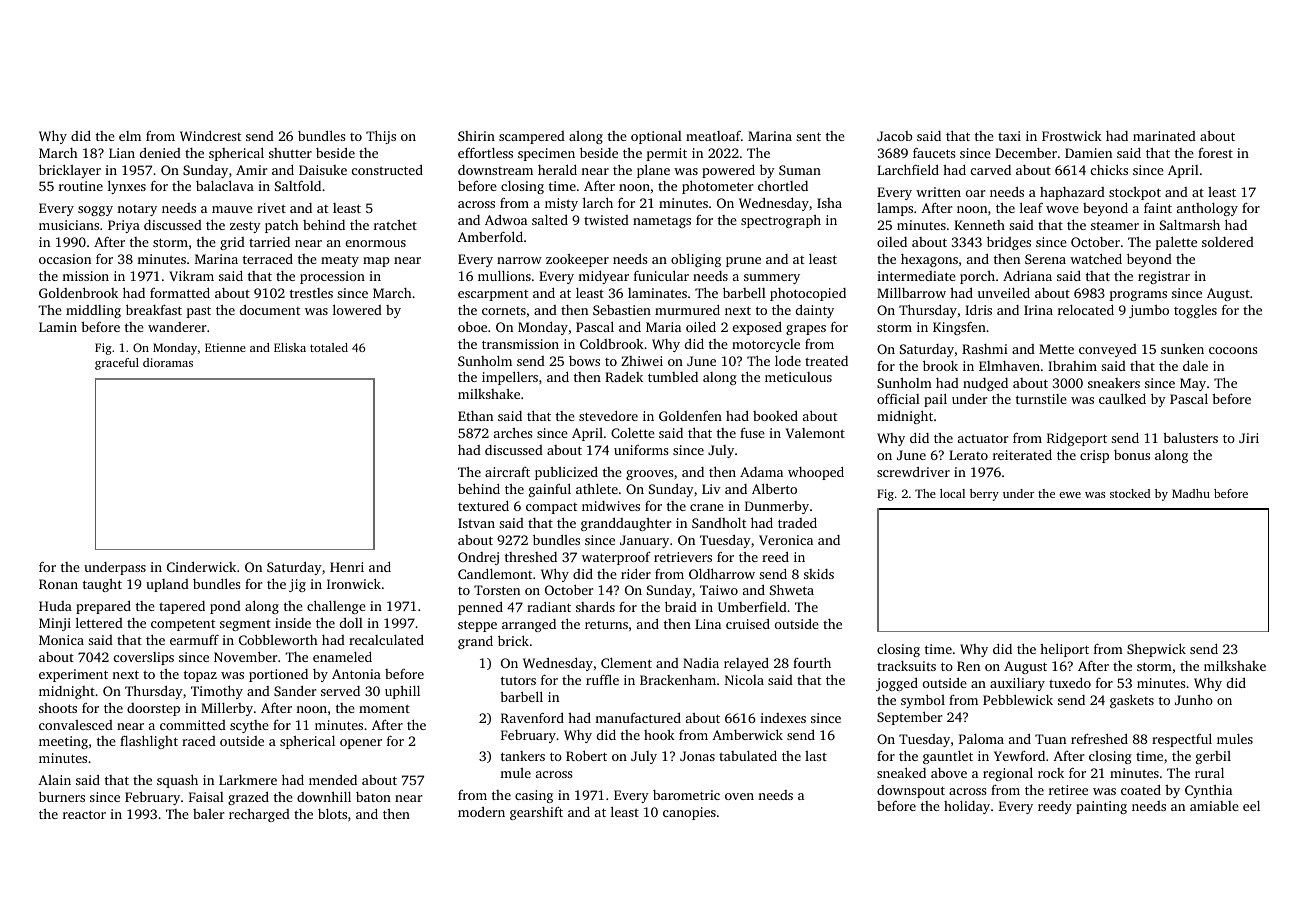  I want to click on eel, so click(1251, 806).
